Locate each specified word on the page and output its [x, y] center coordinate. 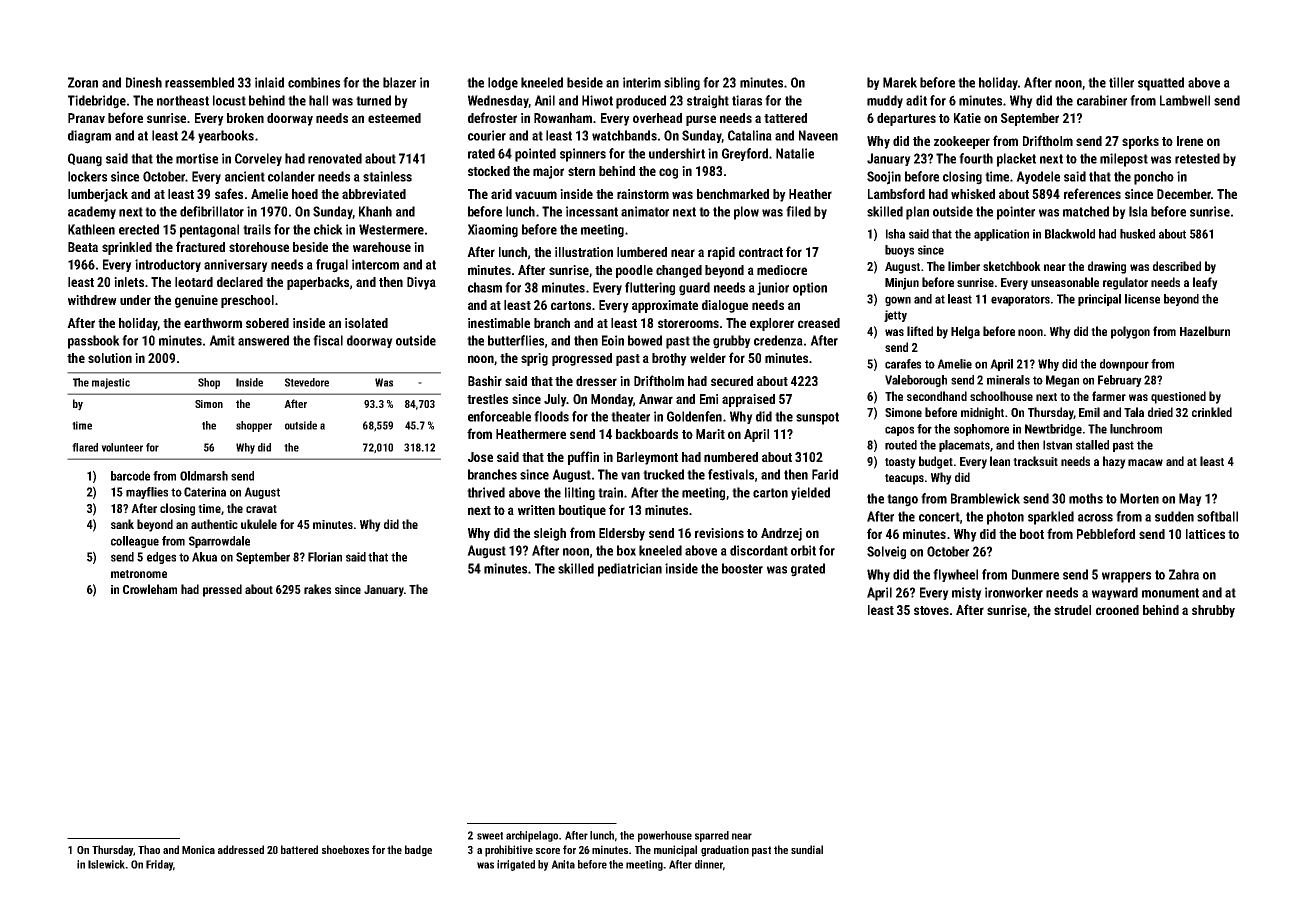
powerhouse [665, 836]
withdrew [92, 300]
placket [1016, 160]
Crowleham [150, 589]
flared [85, 447]
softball [1217, 516]
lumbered [642, 252]
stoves [931, 610]
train [610, 492]
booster [742, 568]
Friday [159, 865]
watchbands [624, 135]
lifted [920, 331]
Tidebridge [97, 102]
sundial [807, 849]
